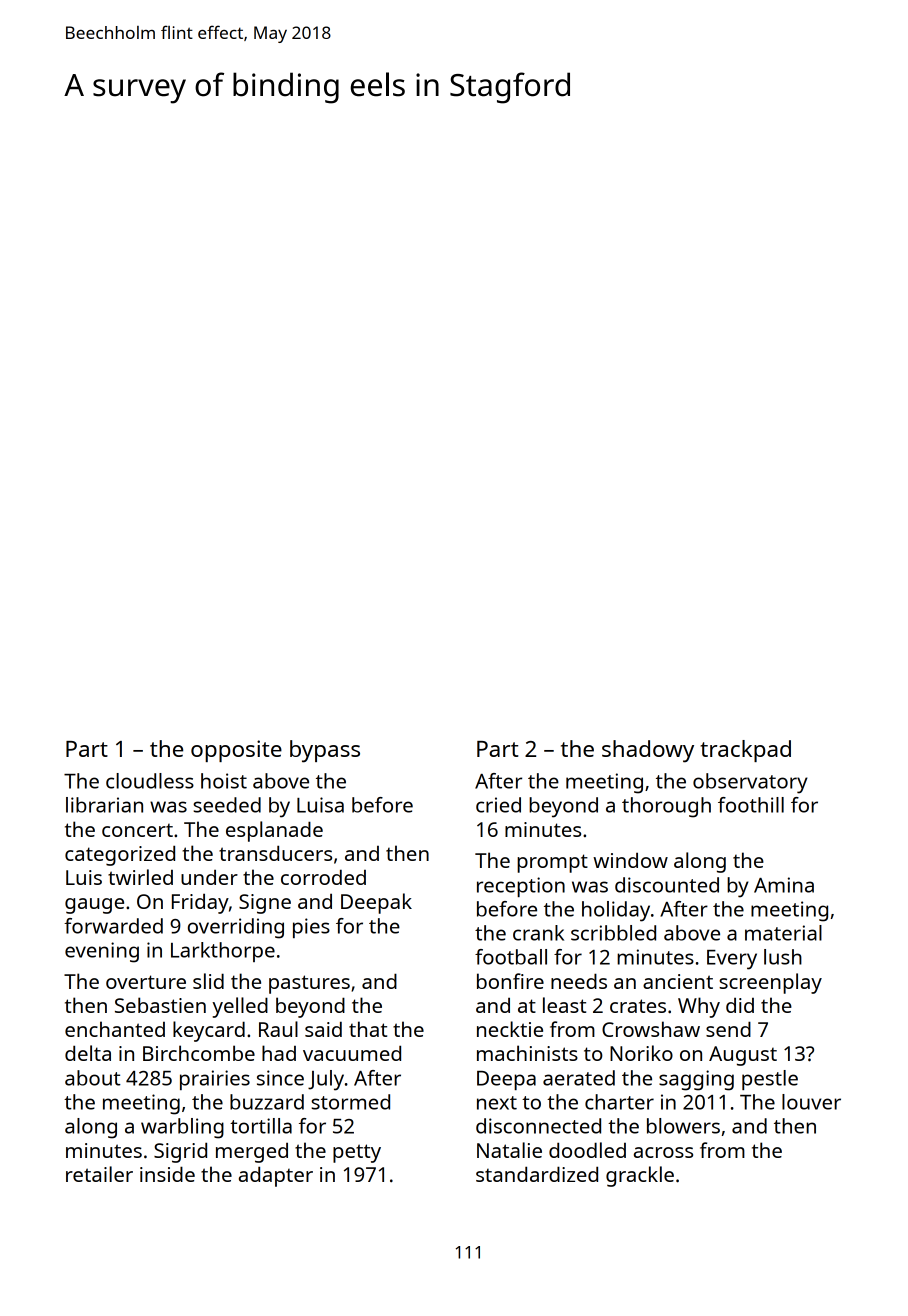 This screenshot has height=1316, width=908. Describe the element at coordinates (640, 1176) in the screenshot. I see `grackle` at that location.
